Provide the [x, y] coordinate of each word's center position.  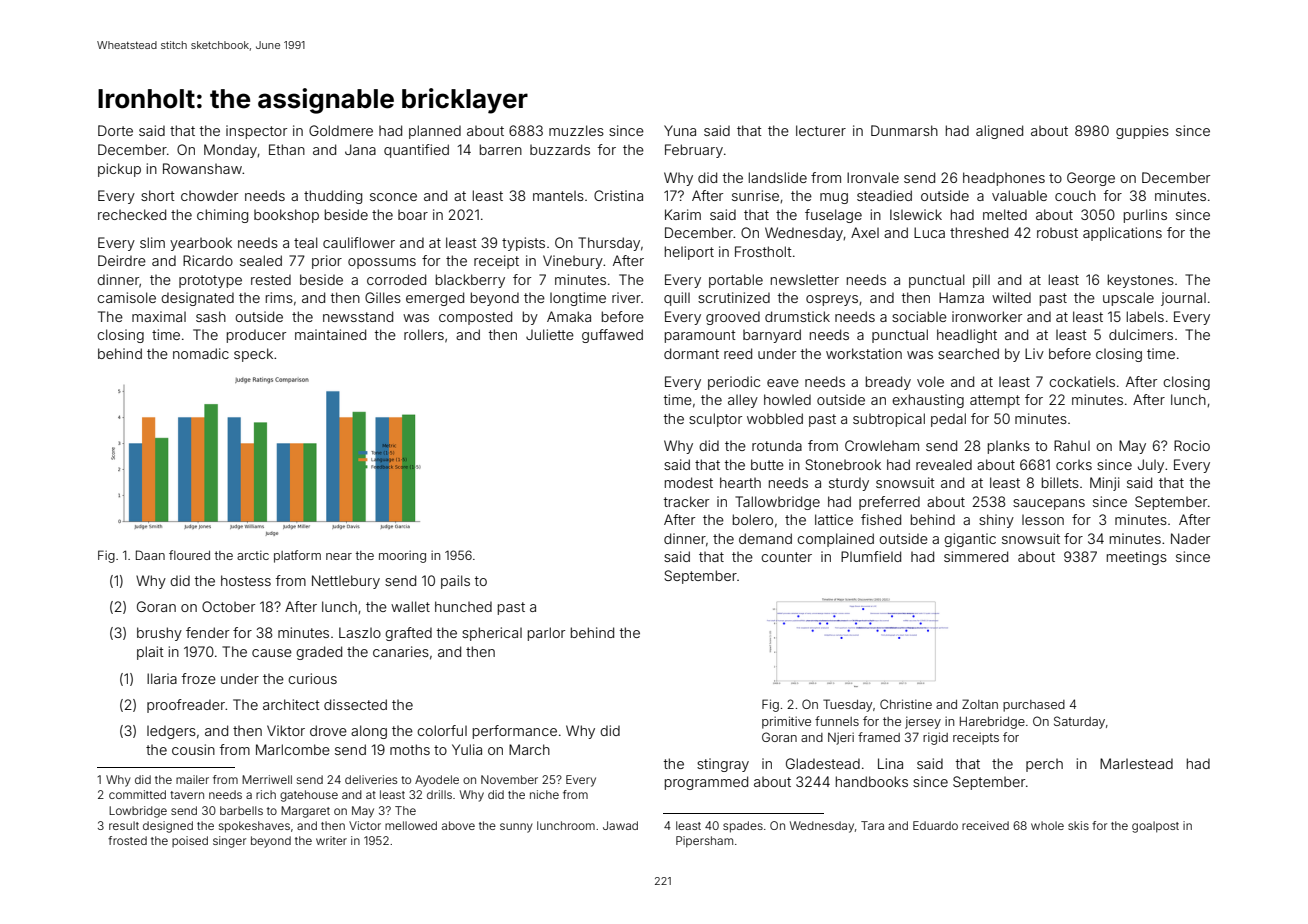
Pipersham [704, 842]
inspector [256, 132]
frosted [127, 840]
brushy [159, 634]
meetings [1137, 558]
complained [835, 540]
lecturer [821, 130]
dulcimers [1141, 334]
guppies [1142, 132]
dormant [691, 353]
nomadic [201, 353]
